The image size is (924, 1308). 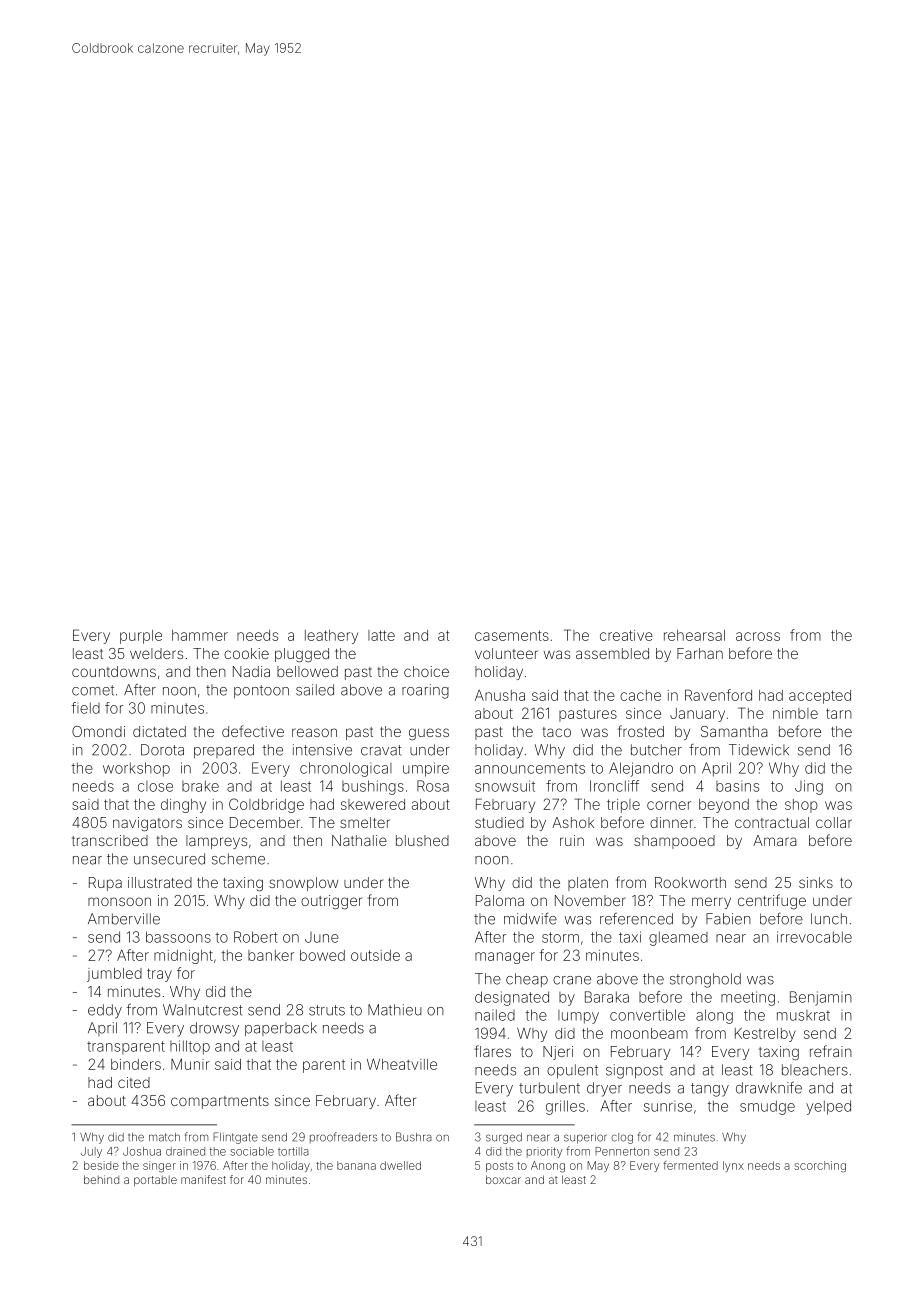 What do you see at coordinates (828, 1107) in the document?
I see `yelped` at bounding box center [828, 1107].
